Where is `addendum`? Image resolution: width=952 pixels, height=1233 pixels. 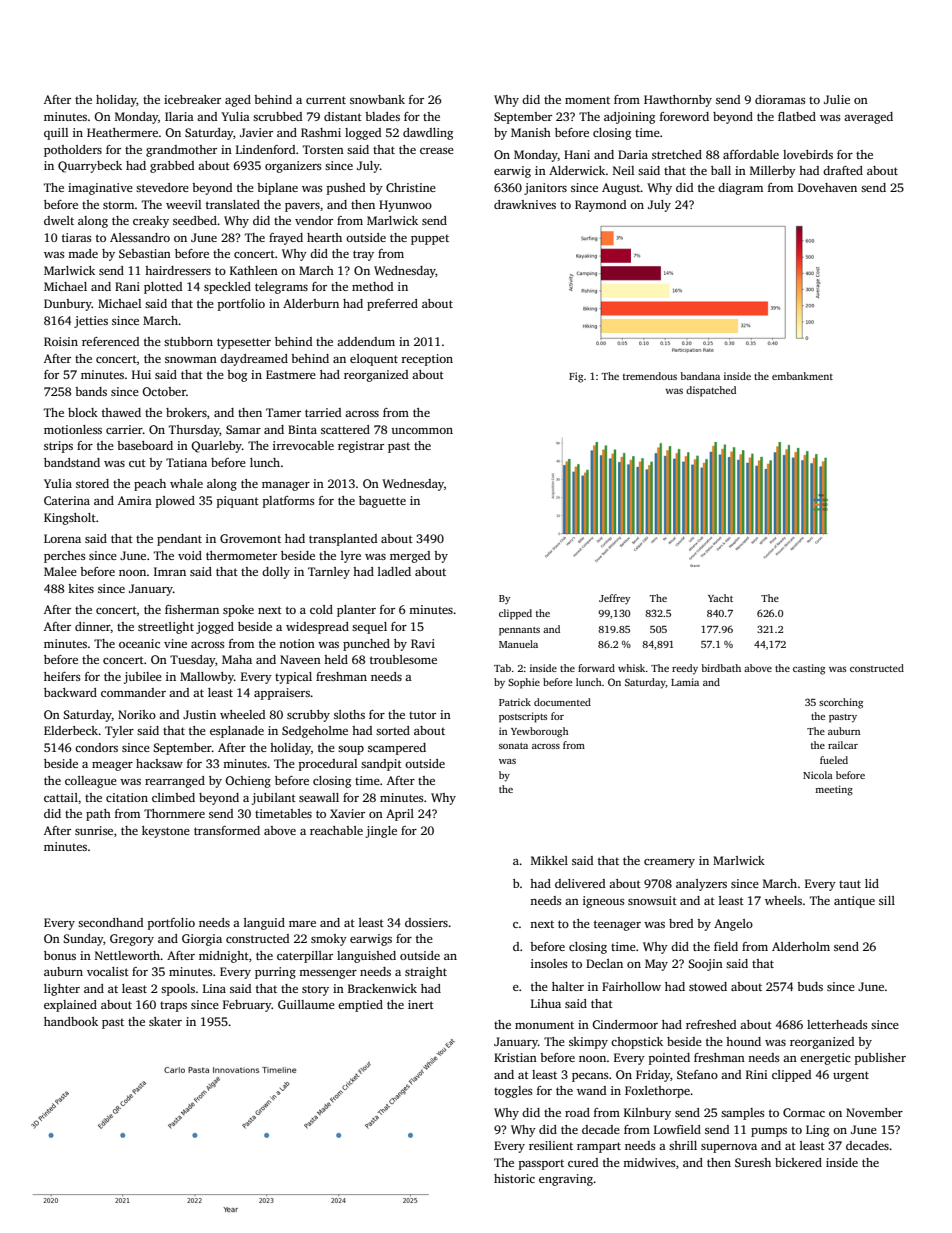 addendum is located at coordinates (366, 341).
